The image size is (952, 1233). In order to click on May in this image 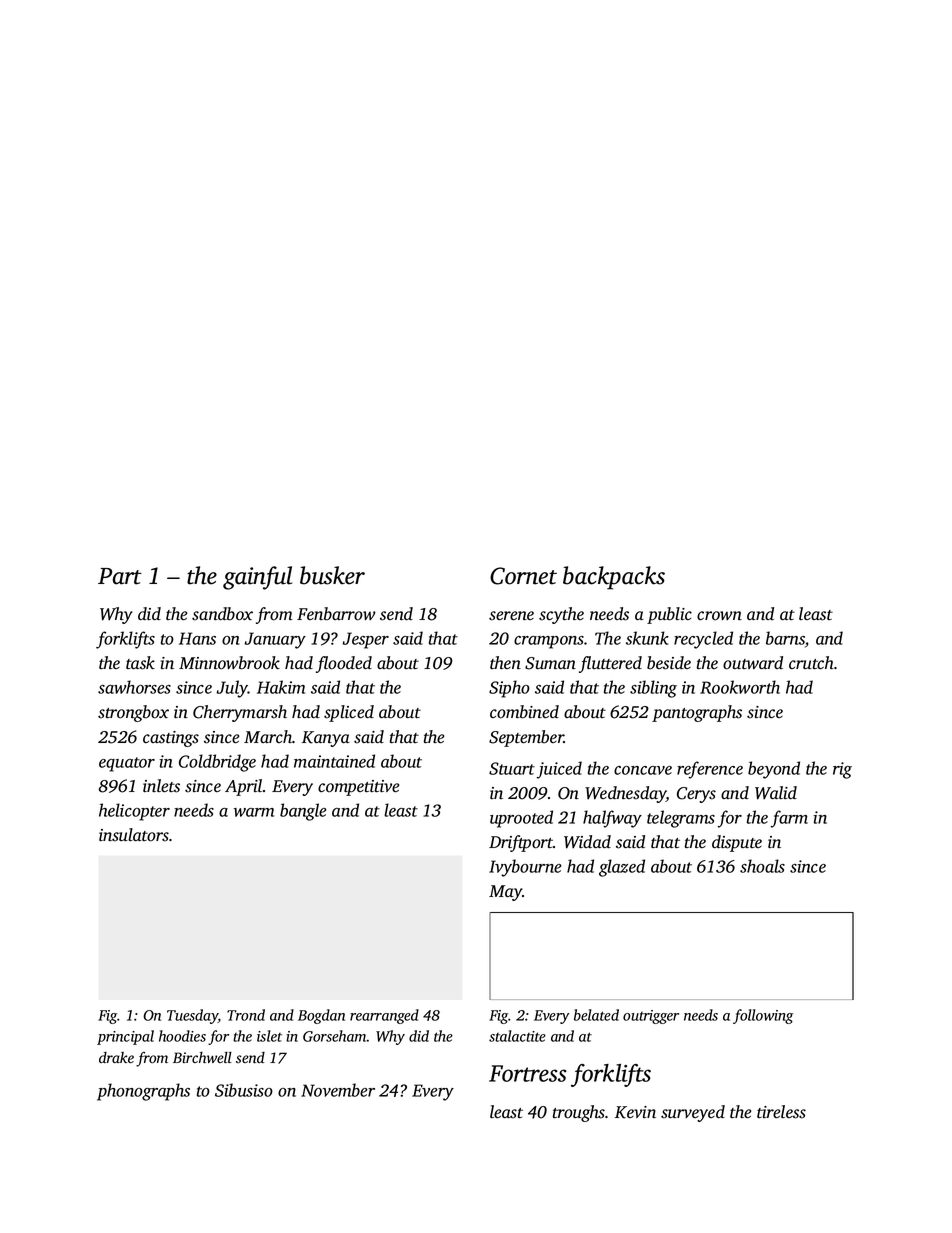, I will do `click(505, 893)`.
